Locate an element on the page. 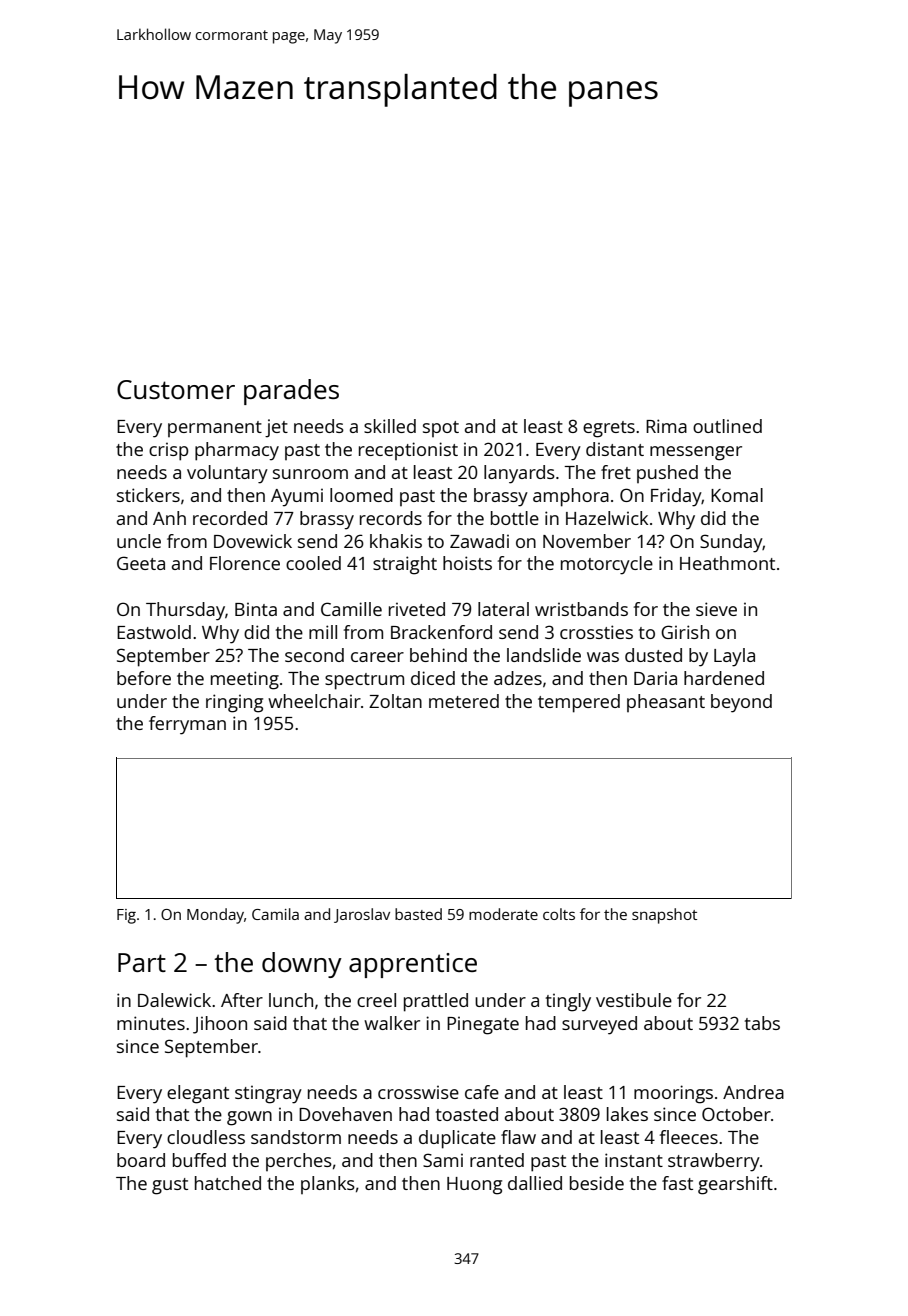  toasted is located at coordinates (467, 1114).
